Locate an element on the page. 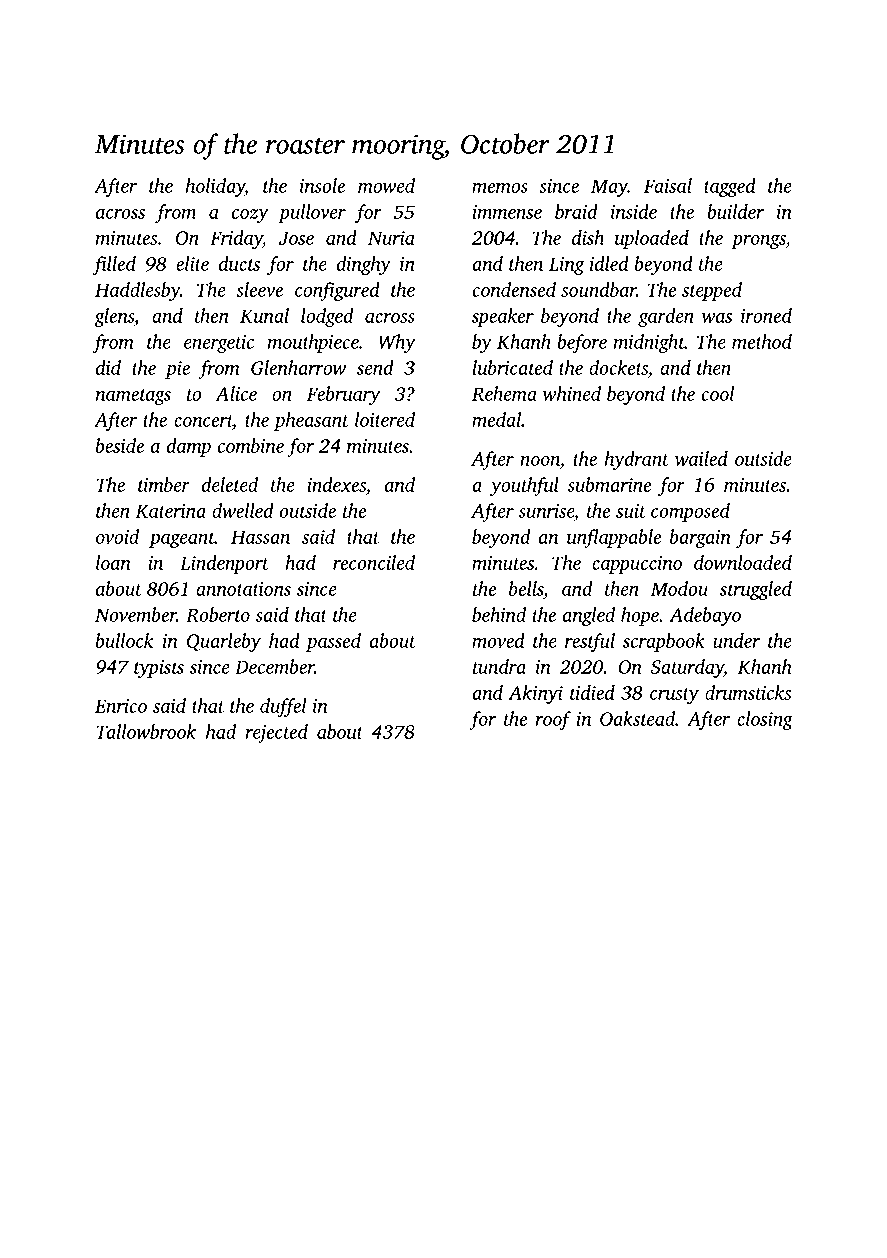 Image resolution: width=887 pixels, height=1258 pixels. Tallowbrook is located at coordinates (146, 731).
